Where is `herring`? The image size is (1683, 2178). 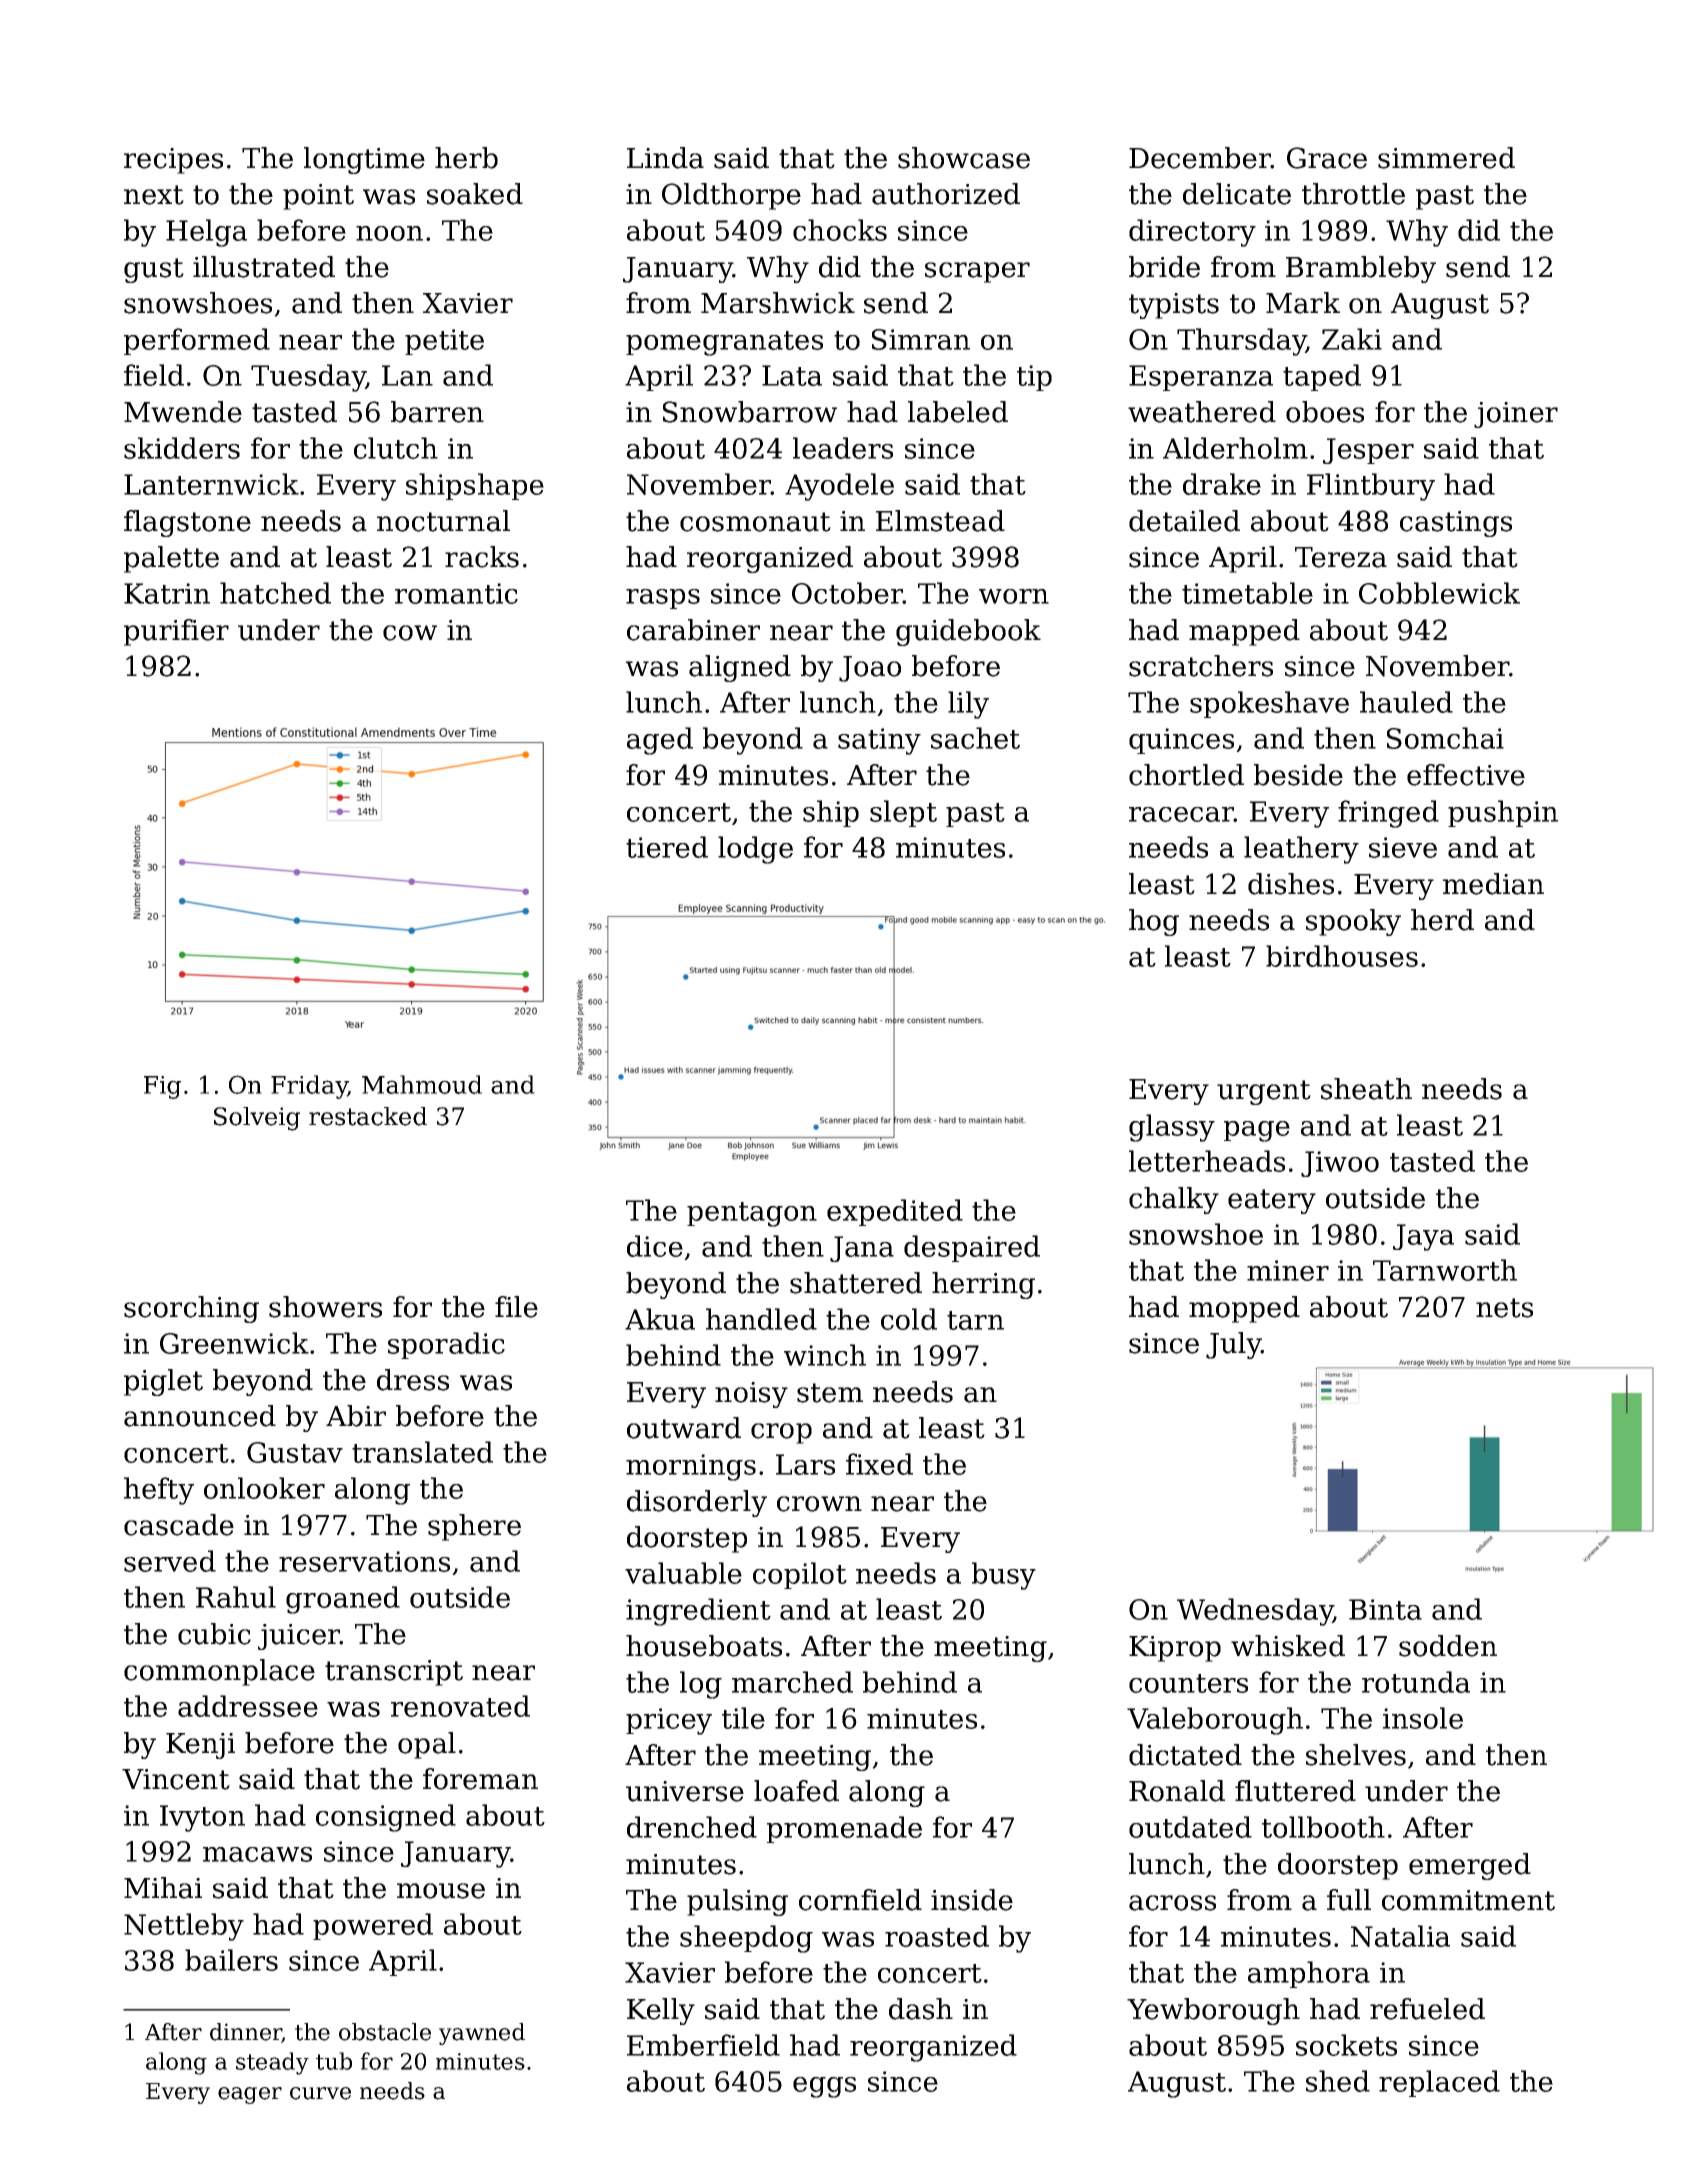
herring is located at coordinates (983, 1285).
